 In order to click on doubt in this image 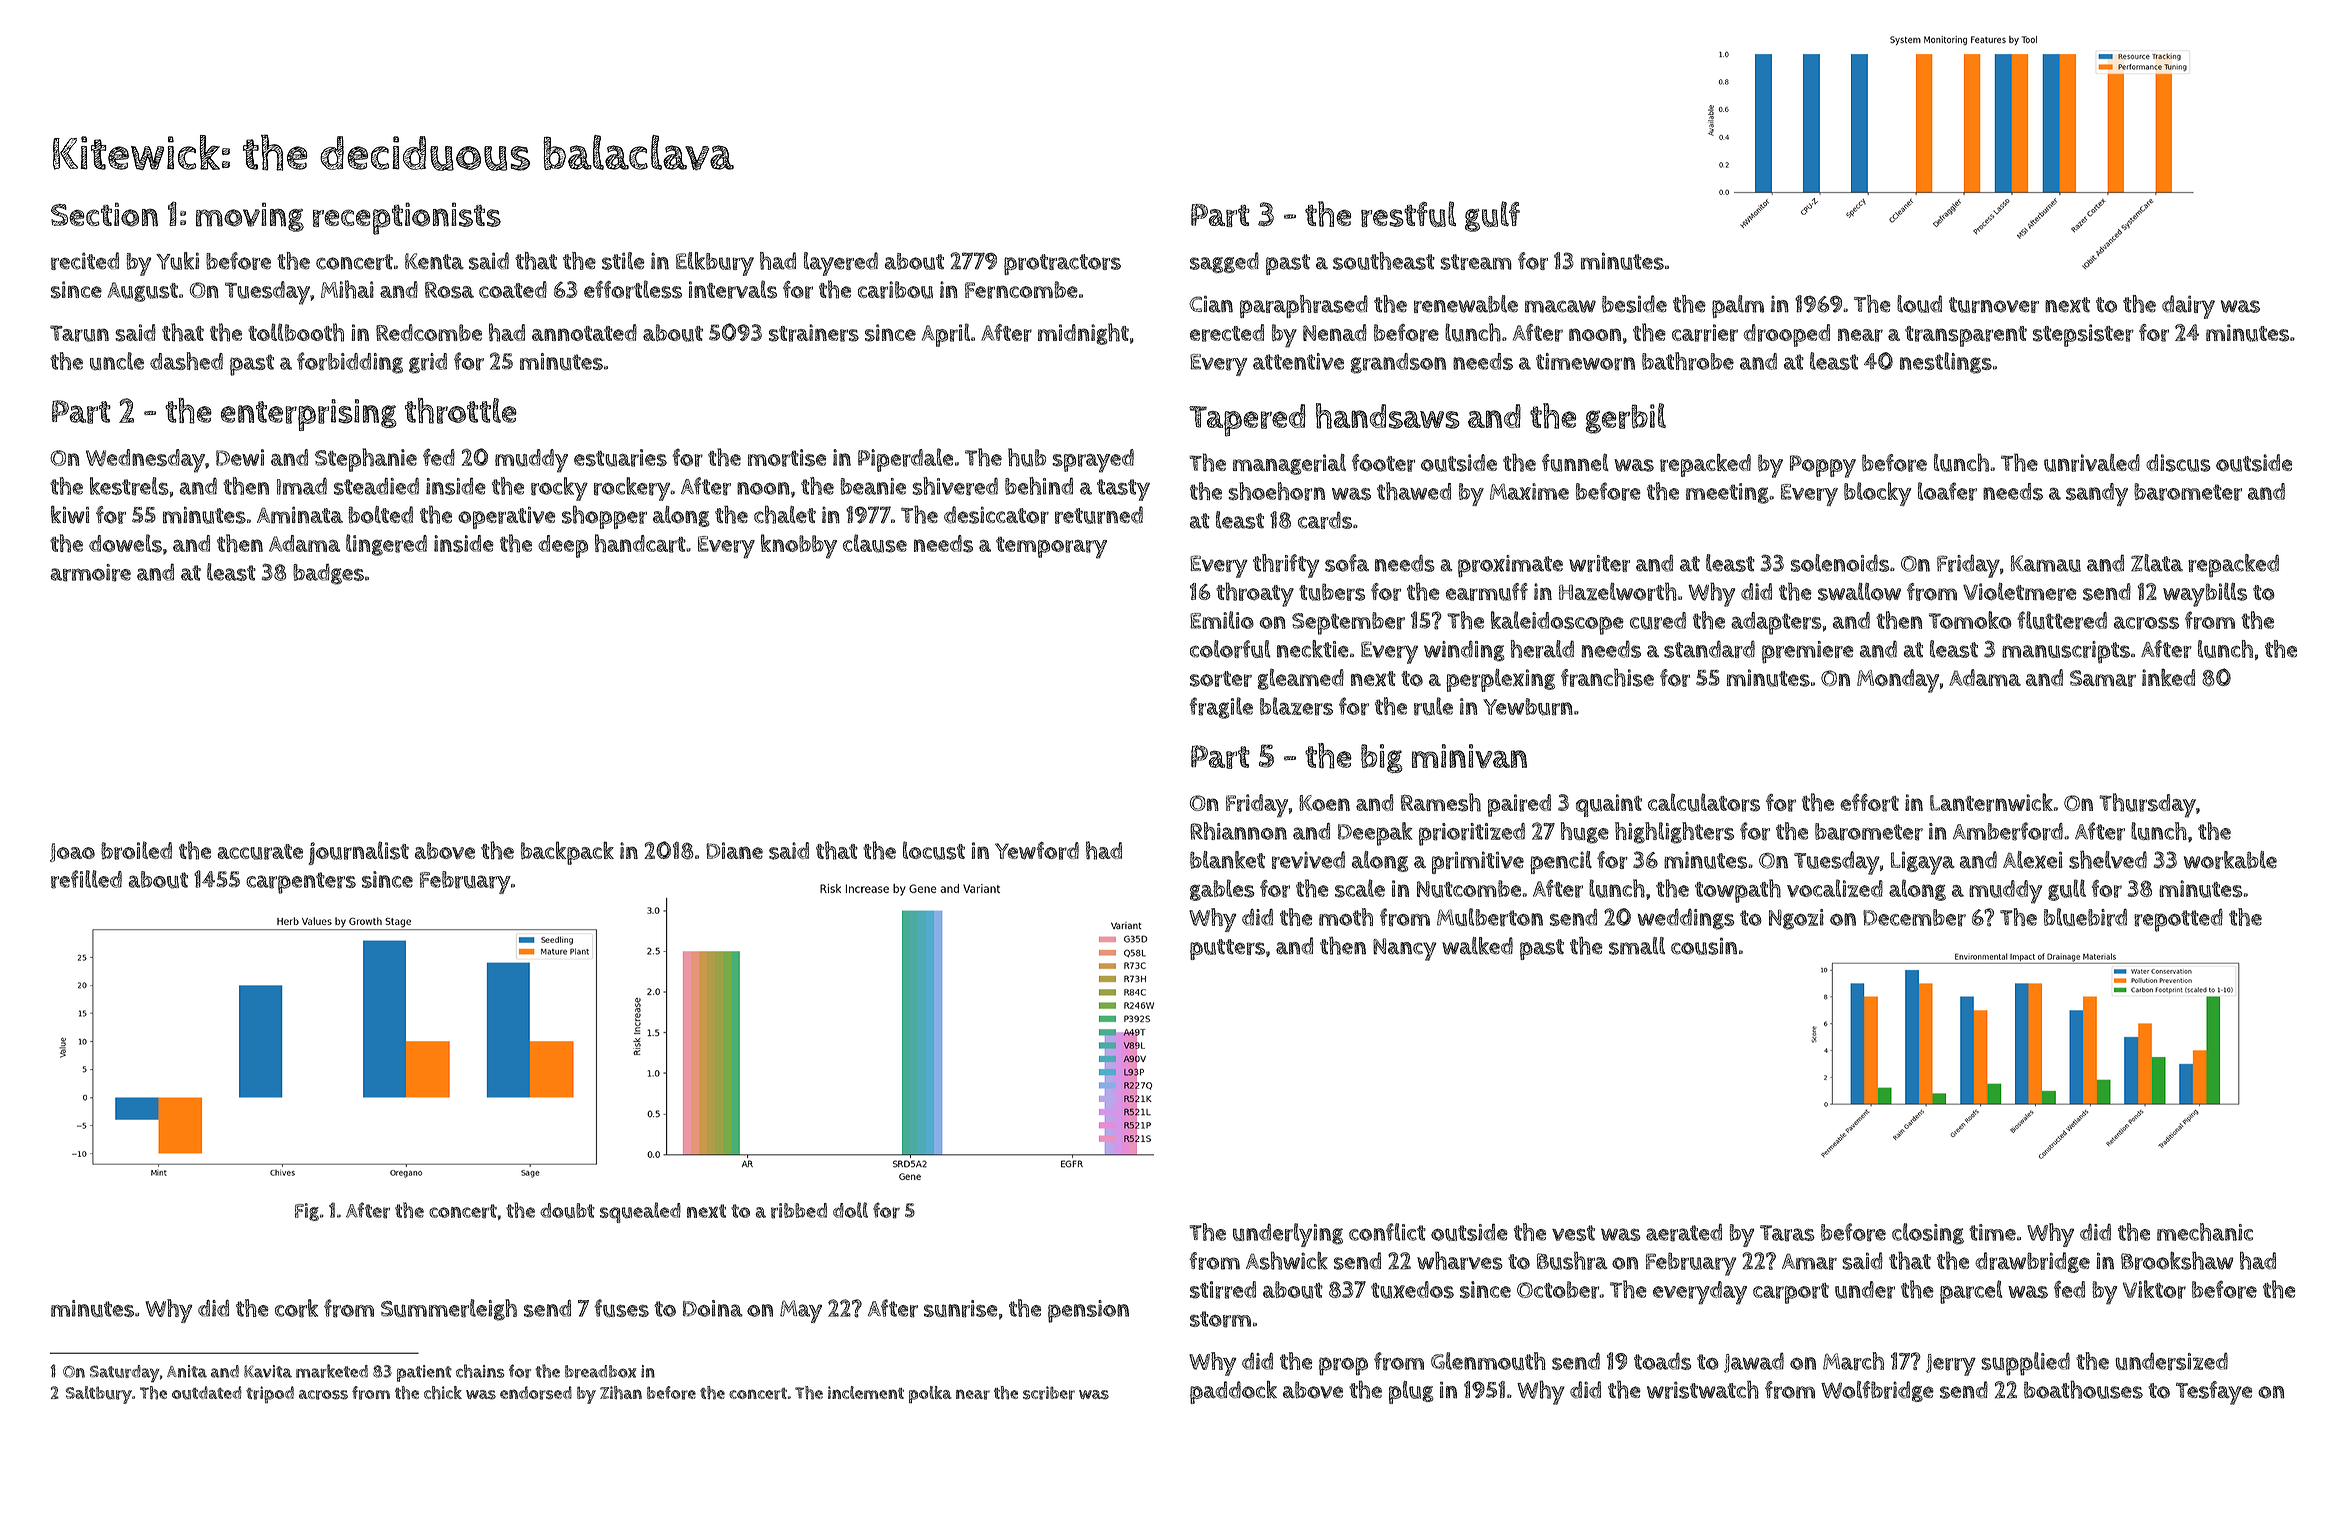, I will do `click(567, 1211)`.
